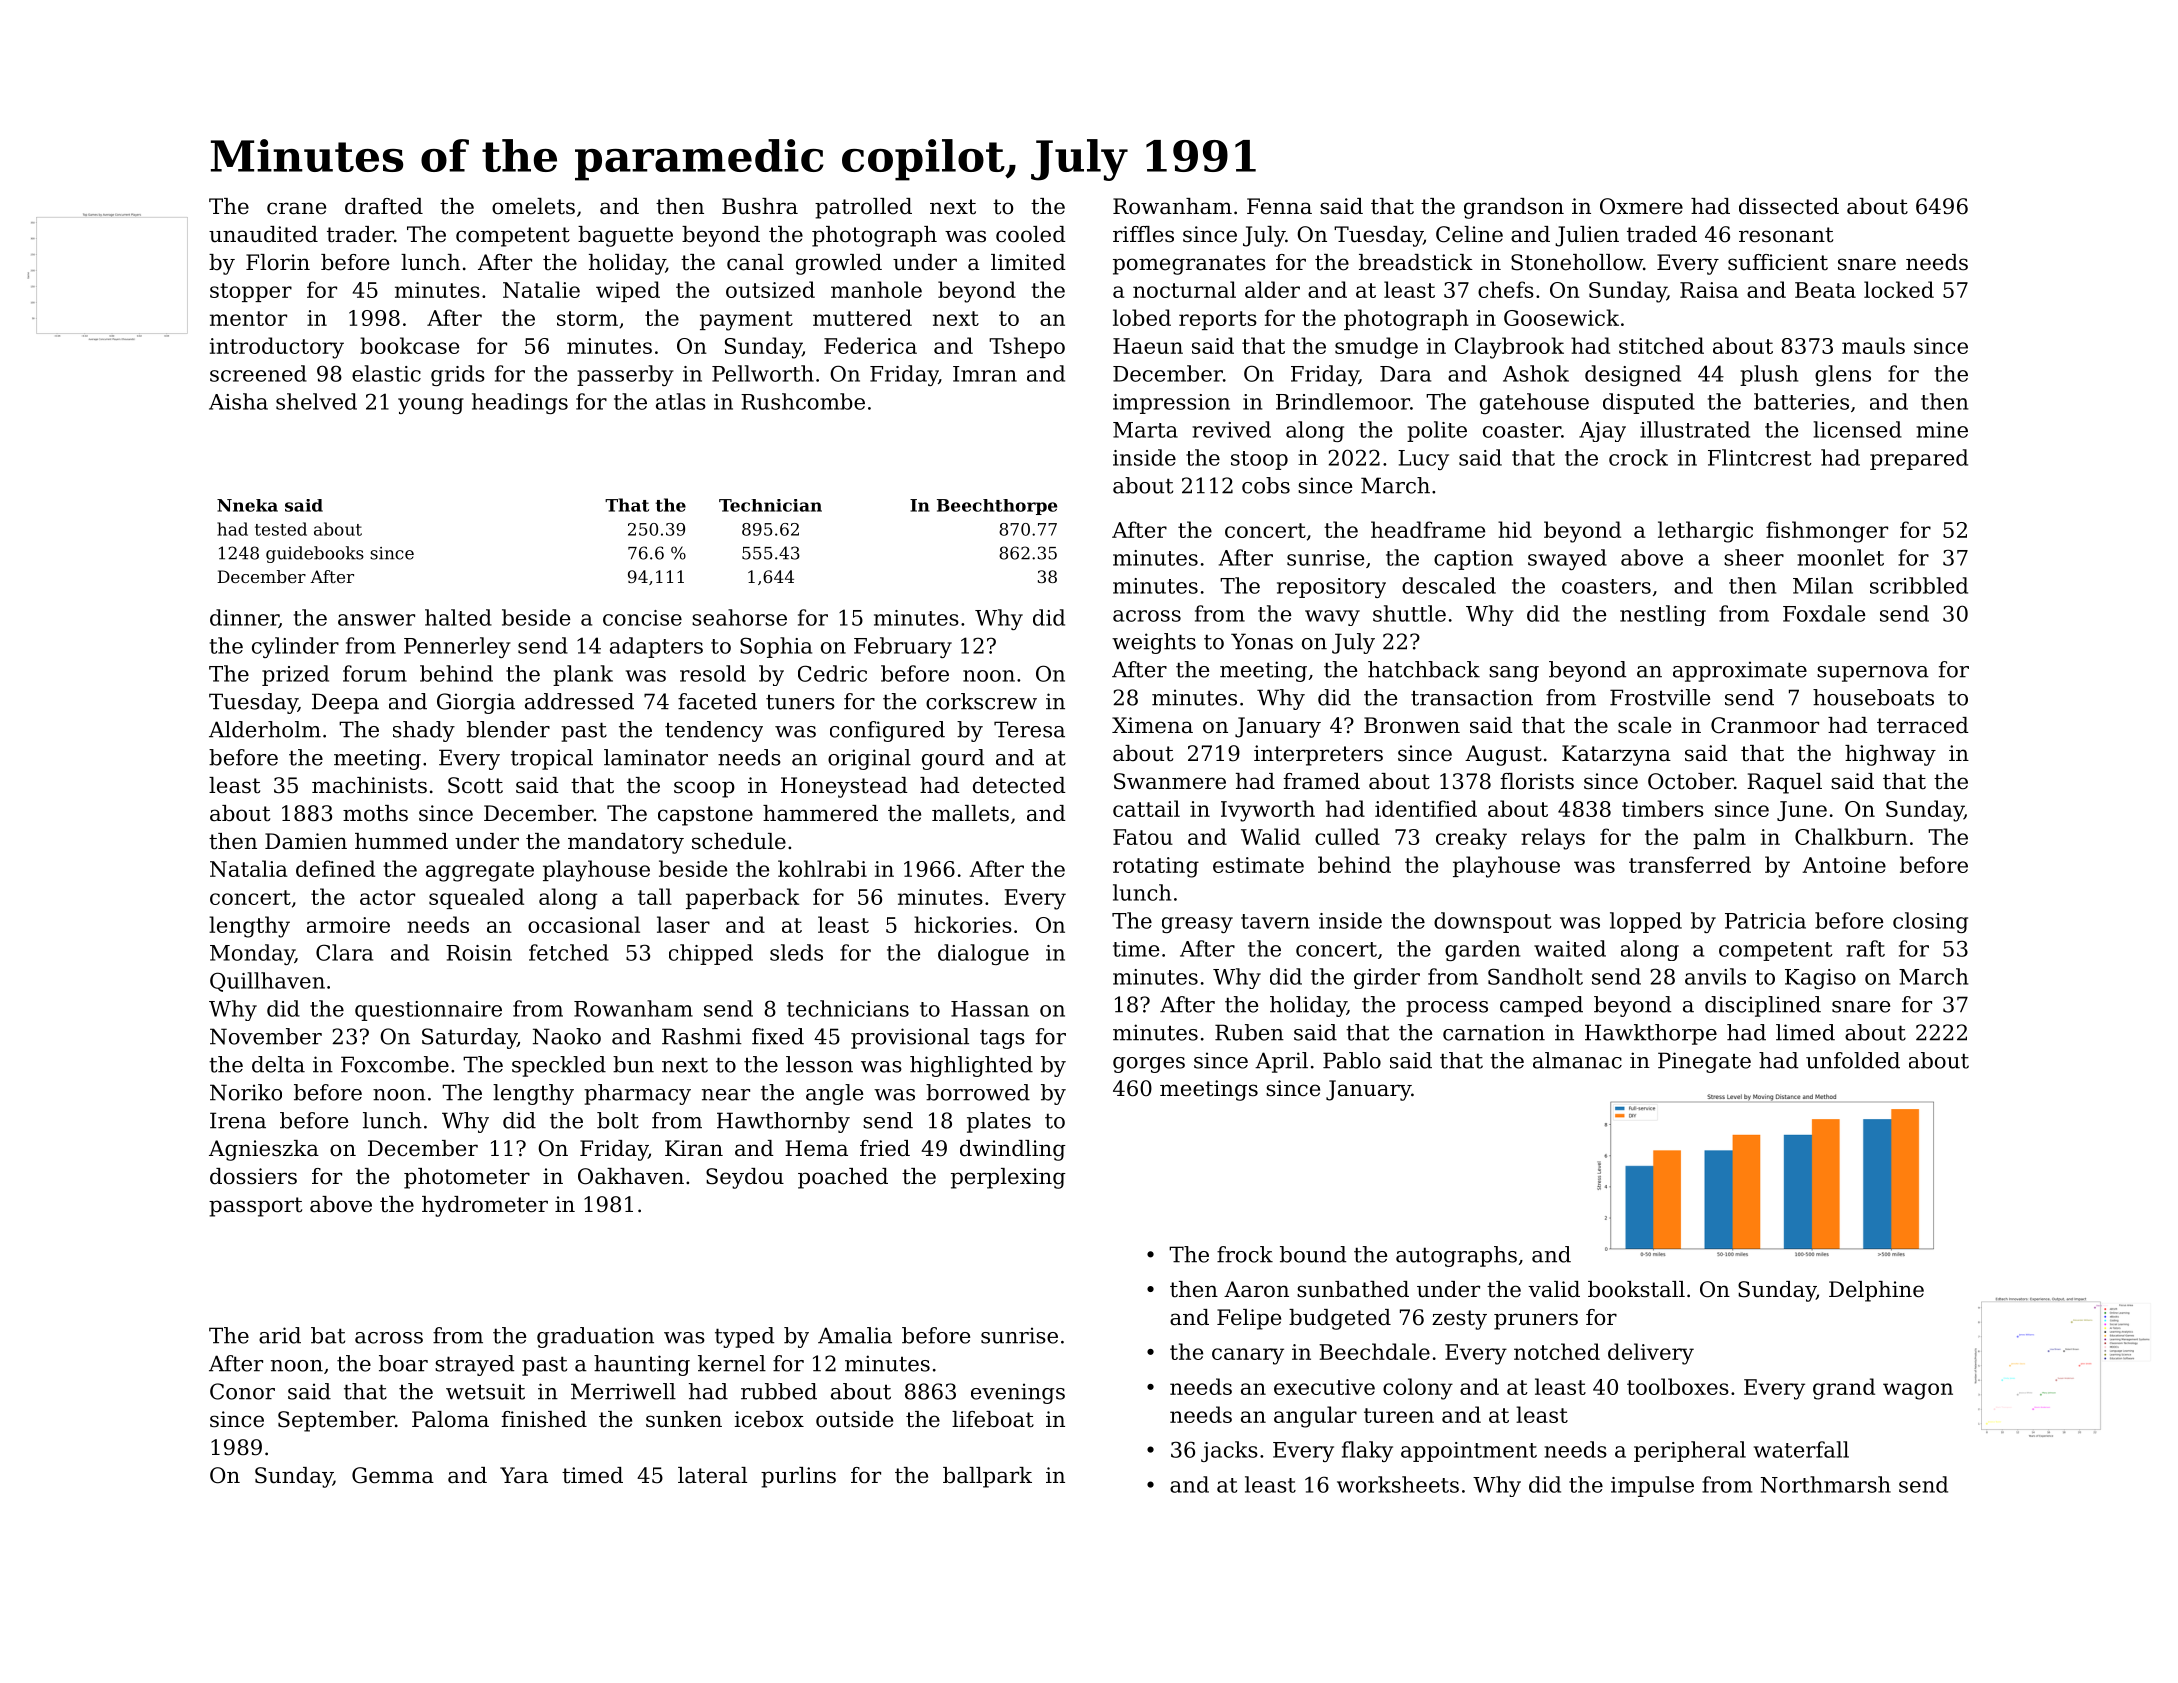 This screenshot has width=2178, height=1683. Describe the element at coordinates (1315, 1417) in the screenshot. I see `angular` at that location.
